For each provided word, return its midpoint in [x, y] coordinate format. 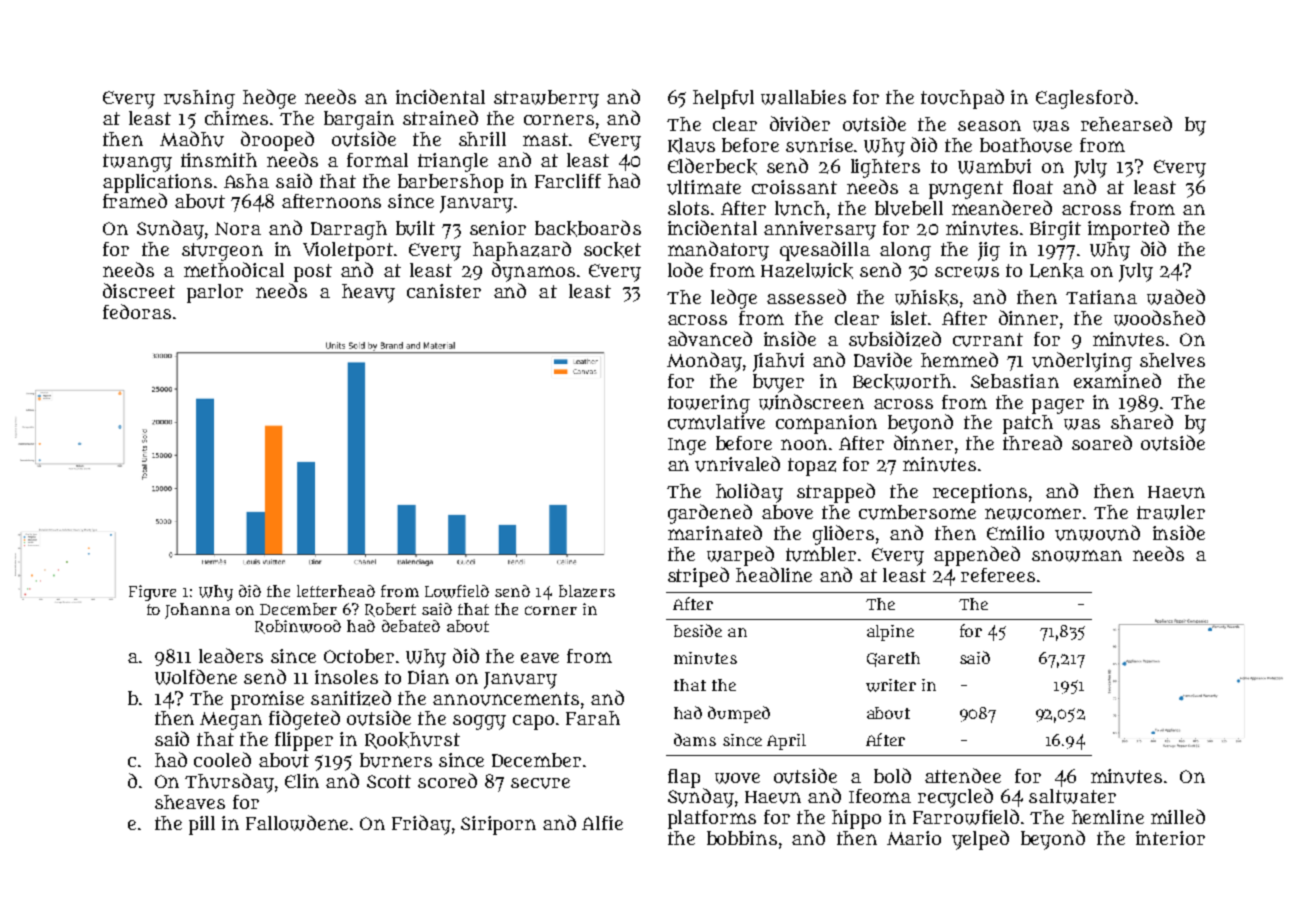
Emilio [1015, 533]
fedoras [137, 311]
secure [540, 783]
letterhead [336, 591]
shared [1142, 421]
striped [698, 577]
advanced [710, 338]
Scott [389, 781]
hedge [269, 99]
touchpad [962, 99]
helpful [723, 99]
